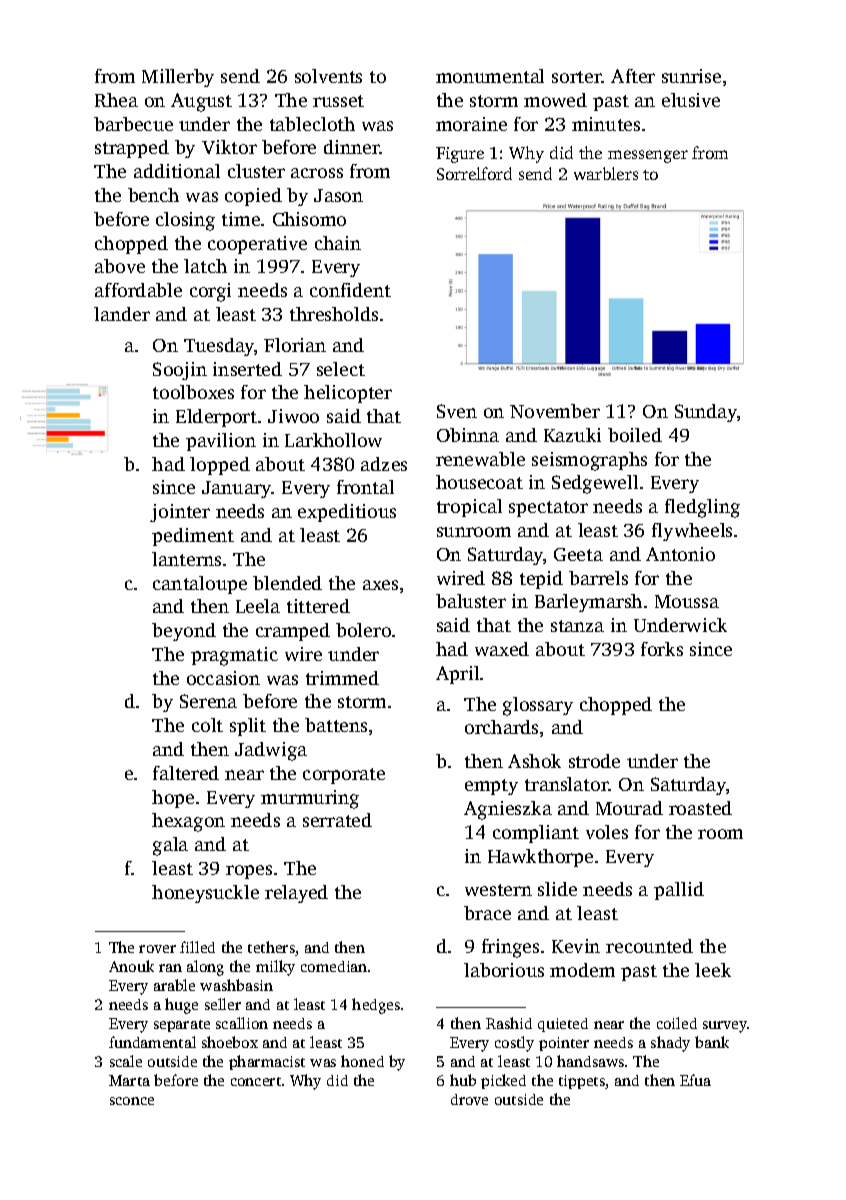 The width and height of the screenshot is (846, 1200). What do you see at coordinates (680, 554) in the screenshot?
I see `Antonio` at bounding box center [680, 554].
